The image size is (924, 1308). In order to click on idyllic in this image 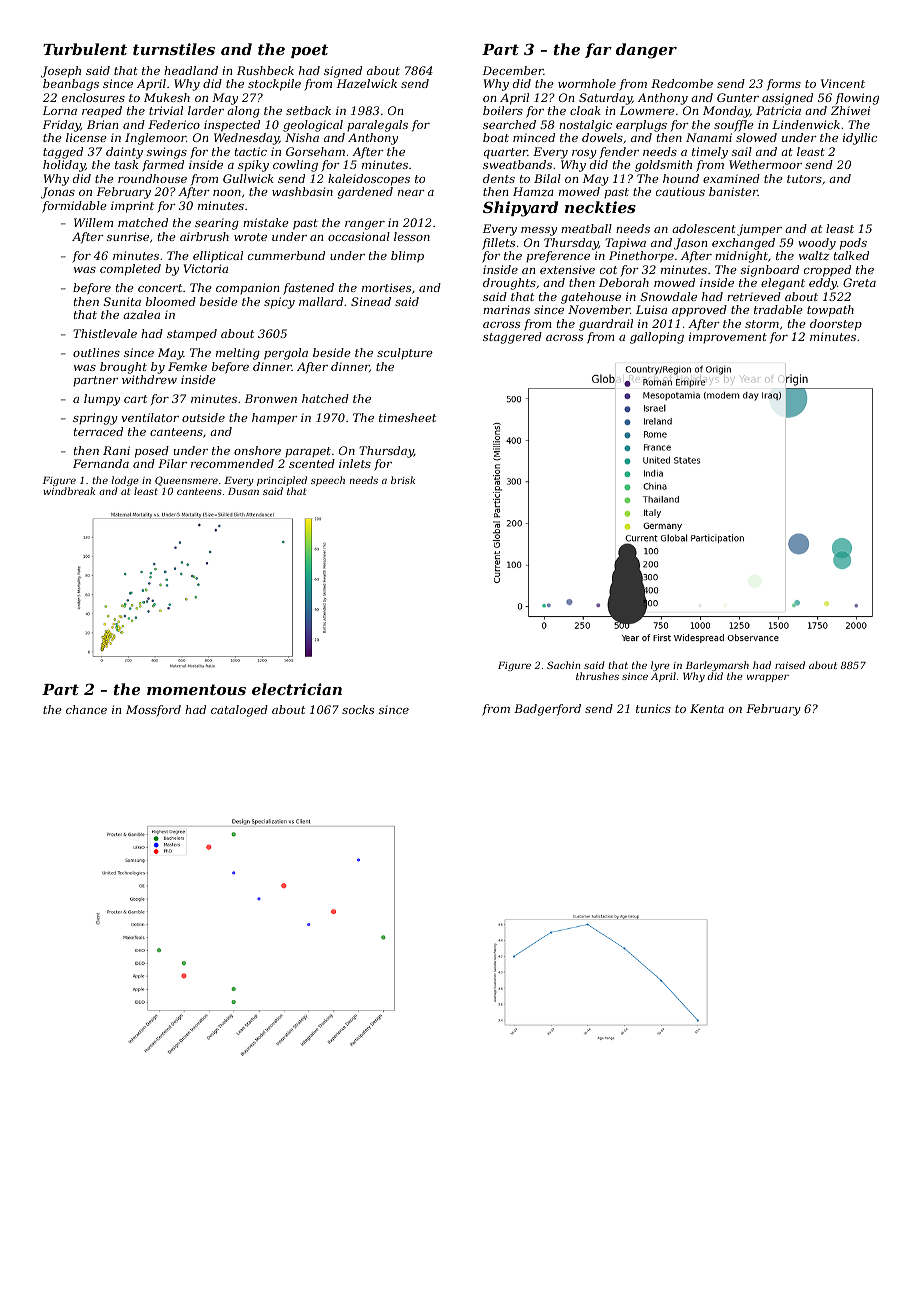, I will do `click(860, 139)`.
